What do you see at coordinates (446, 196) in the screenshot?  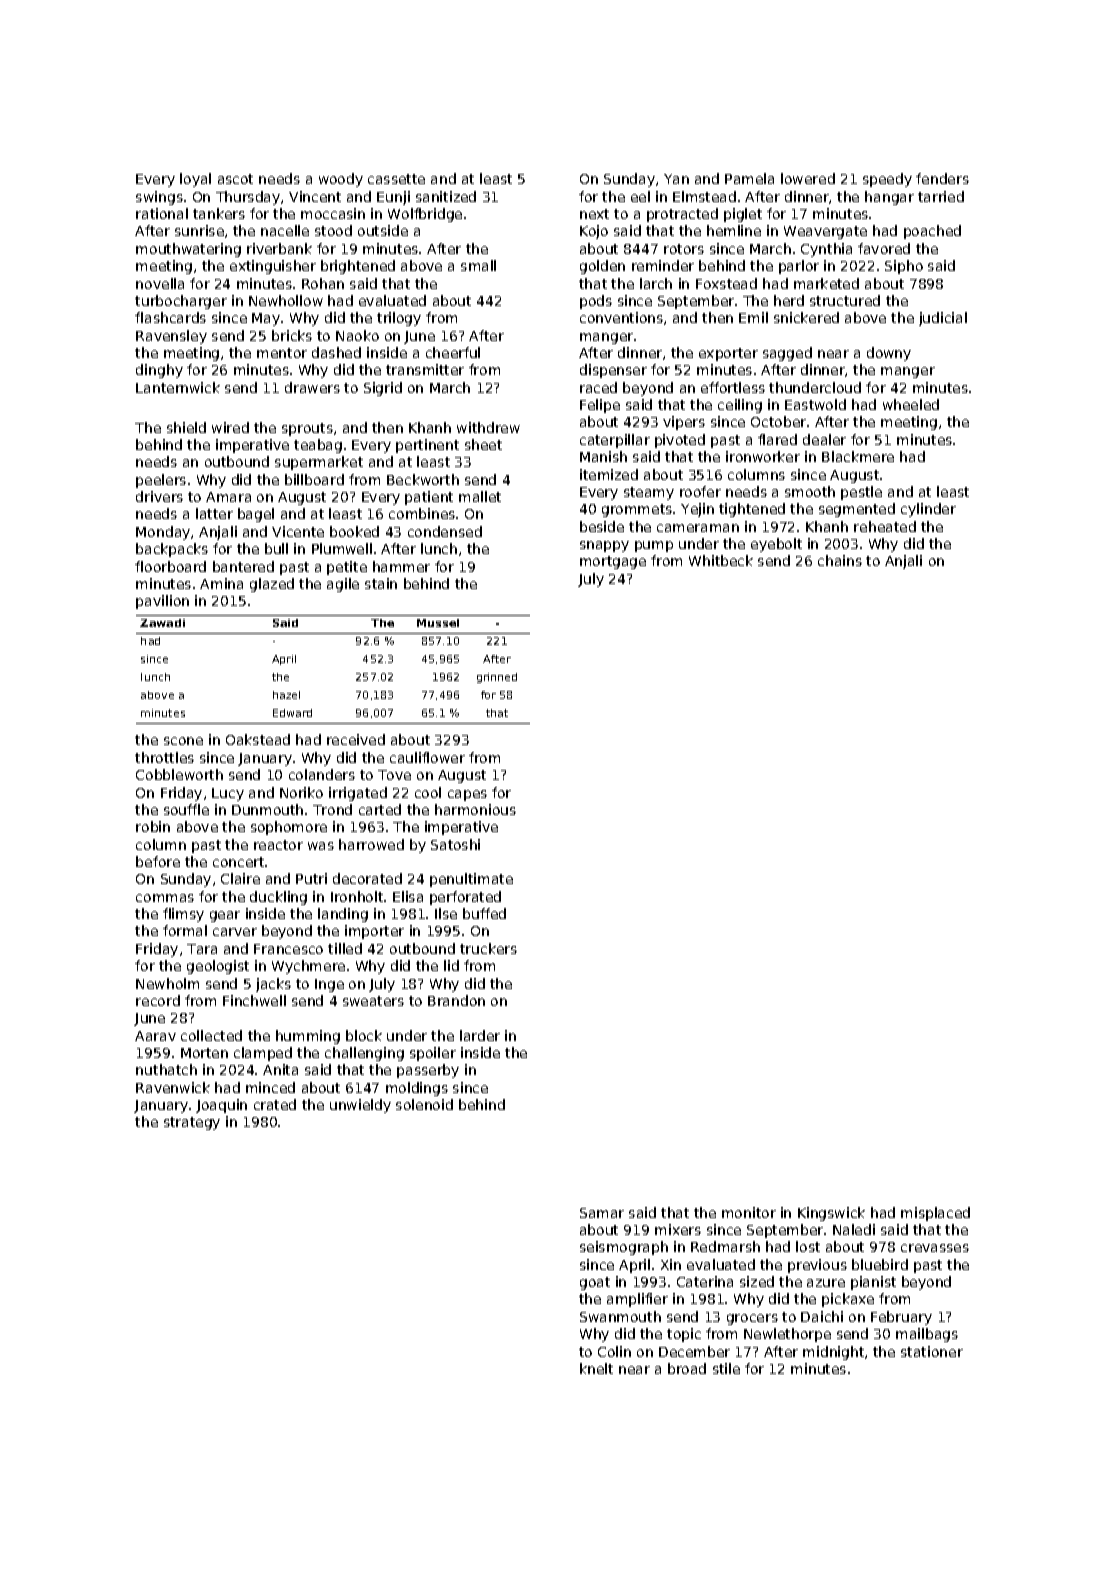 I see `sanitized` at bounding box center [446, 196].
